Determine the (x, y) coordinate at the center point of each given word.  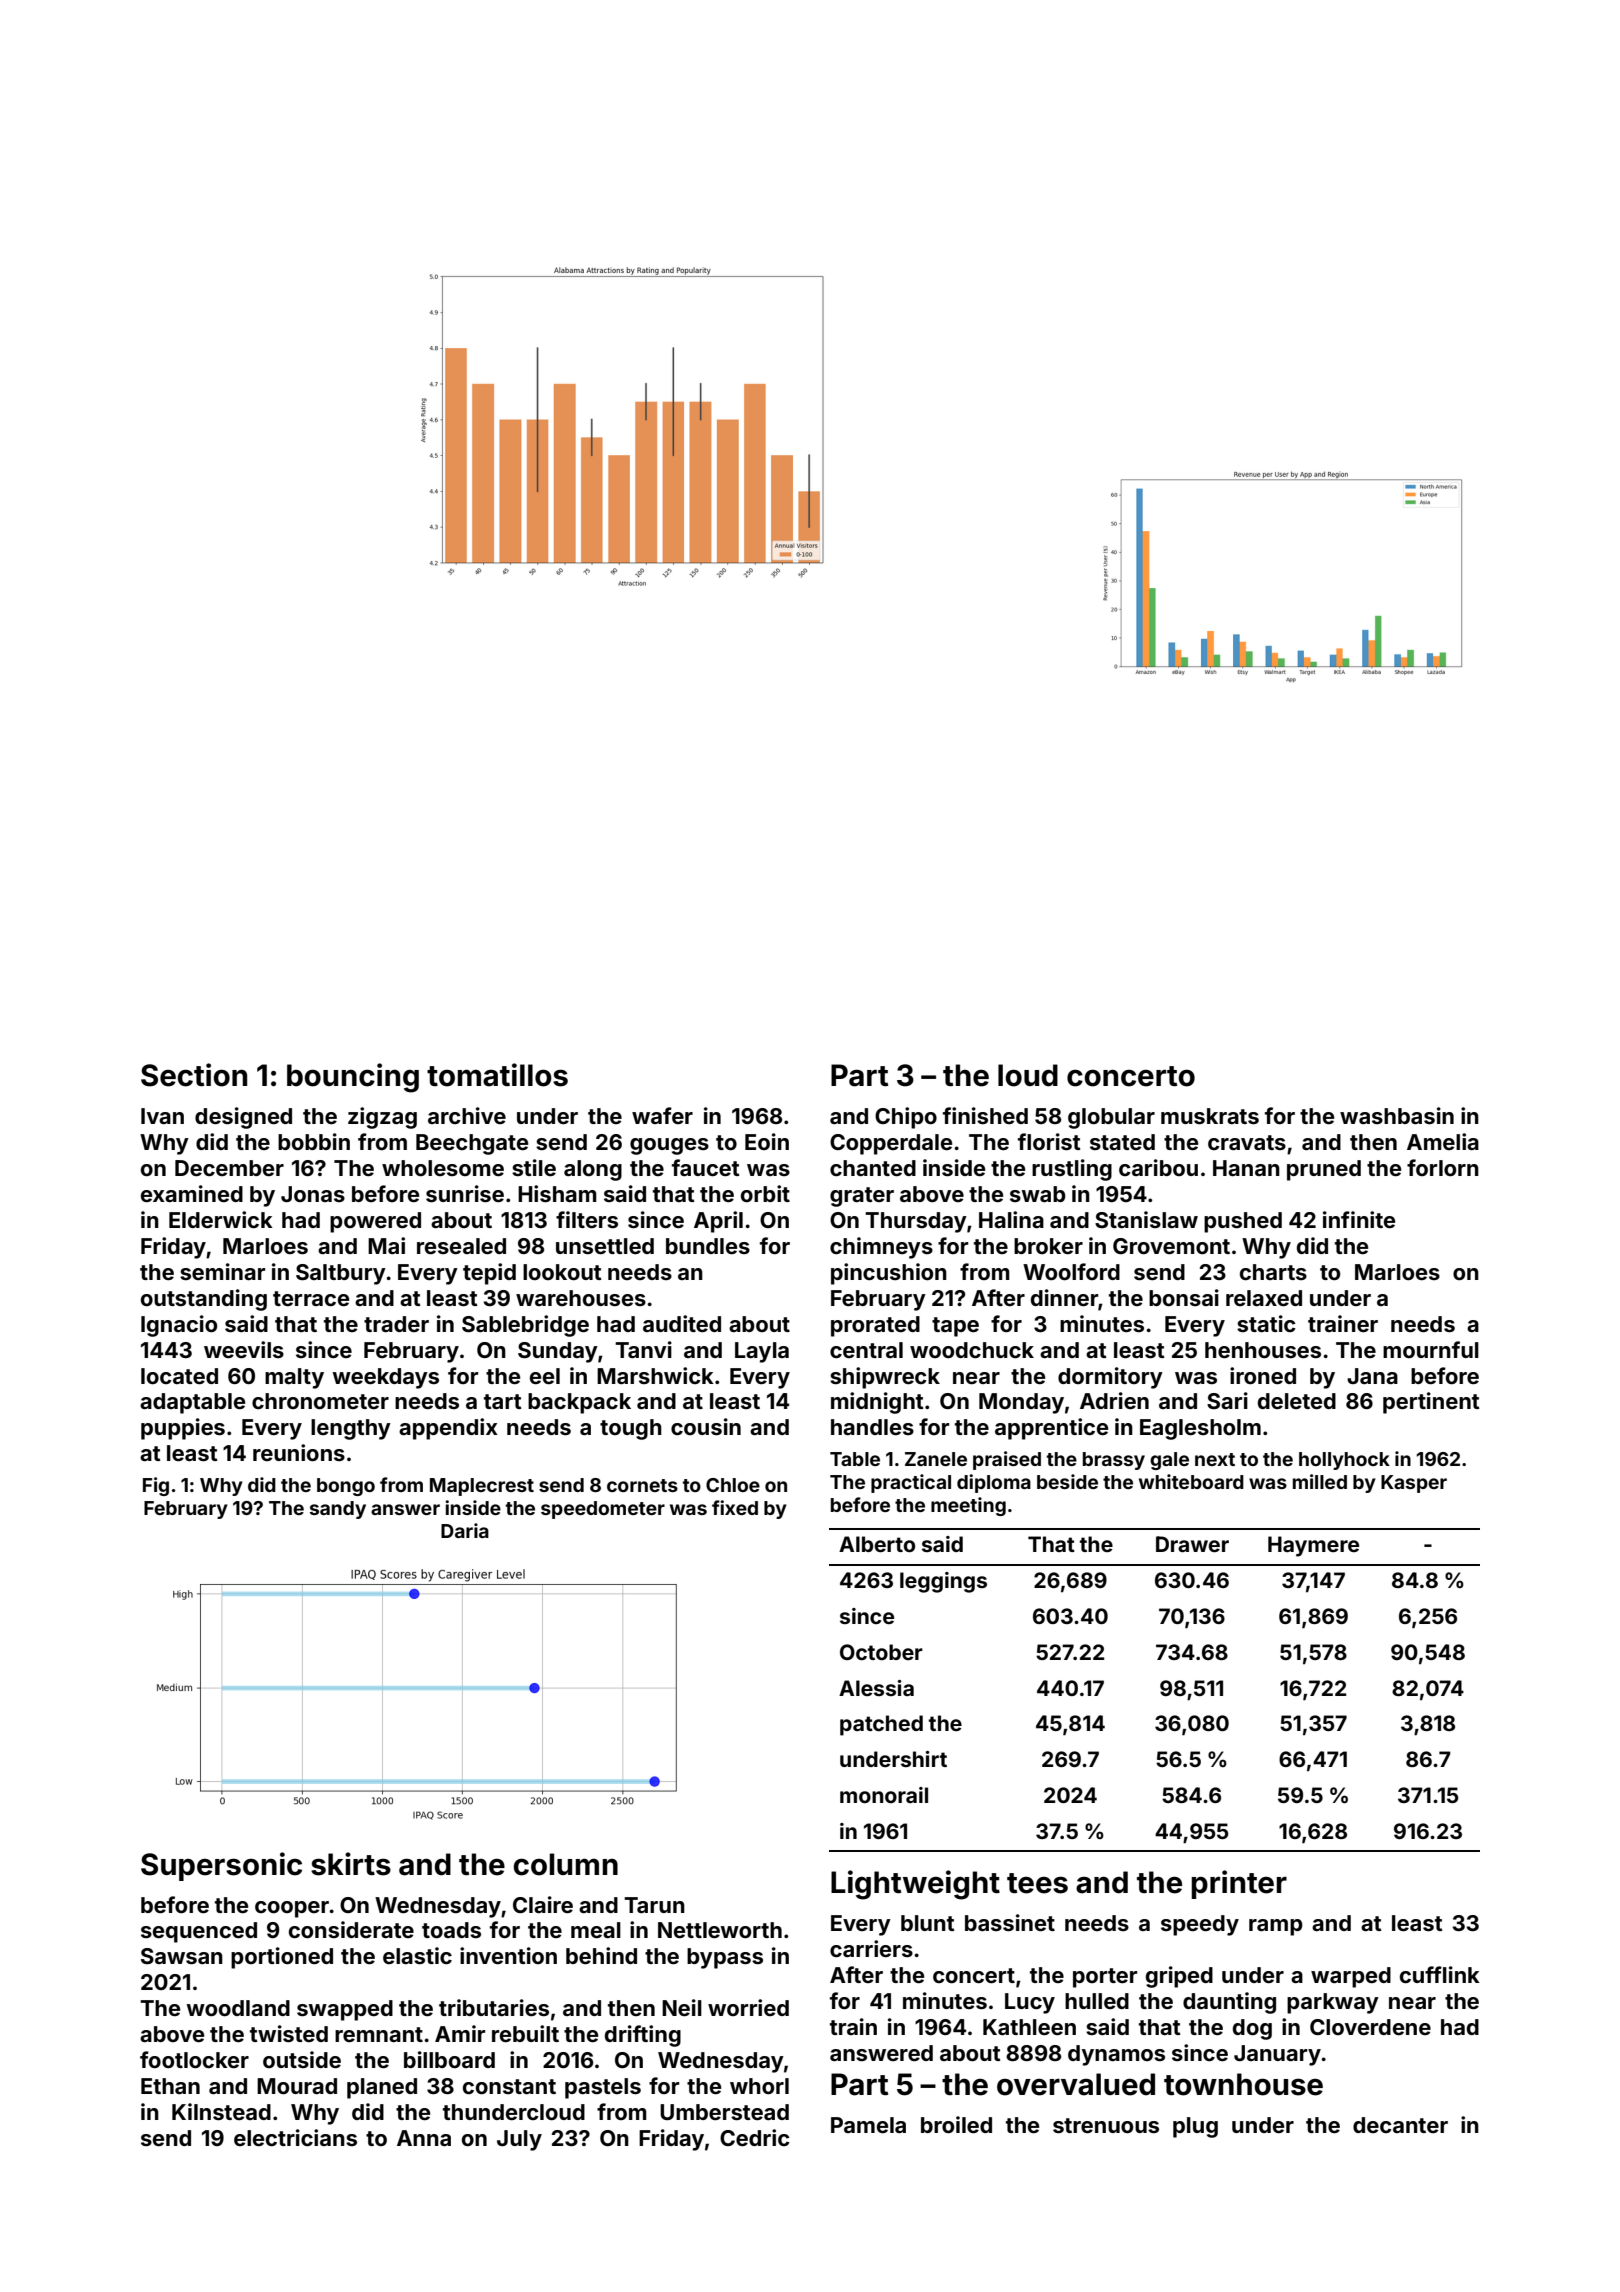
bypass (725, 1958)
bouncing (353, 1078)
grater (862, 1197)
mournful (1431, 1349)
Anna (424, 2138)
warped (1351, 1977)
